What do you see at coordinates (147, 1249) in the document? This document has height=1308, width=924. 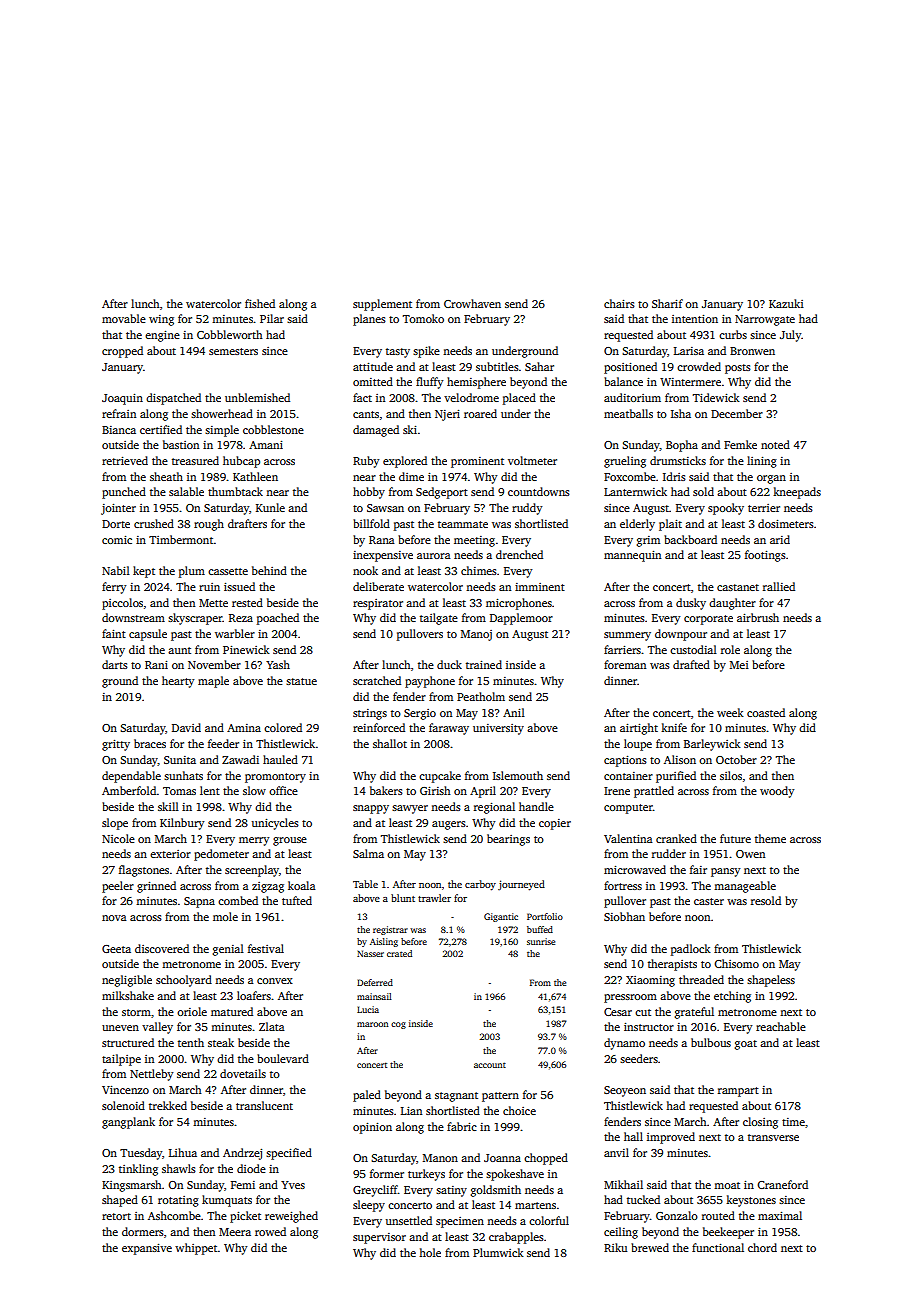 I see `expansive` at bounding box center [147, 1249].
